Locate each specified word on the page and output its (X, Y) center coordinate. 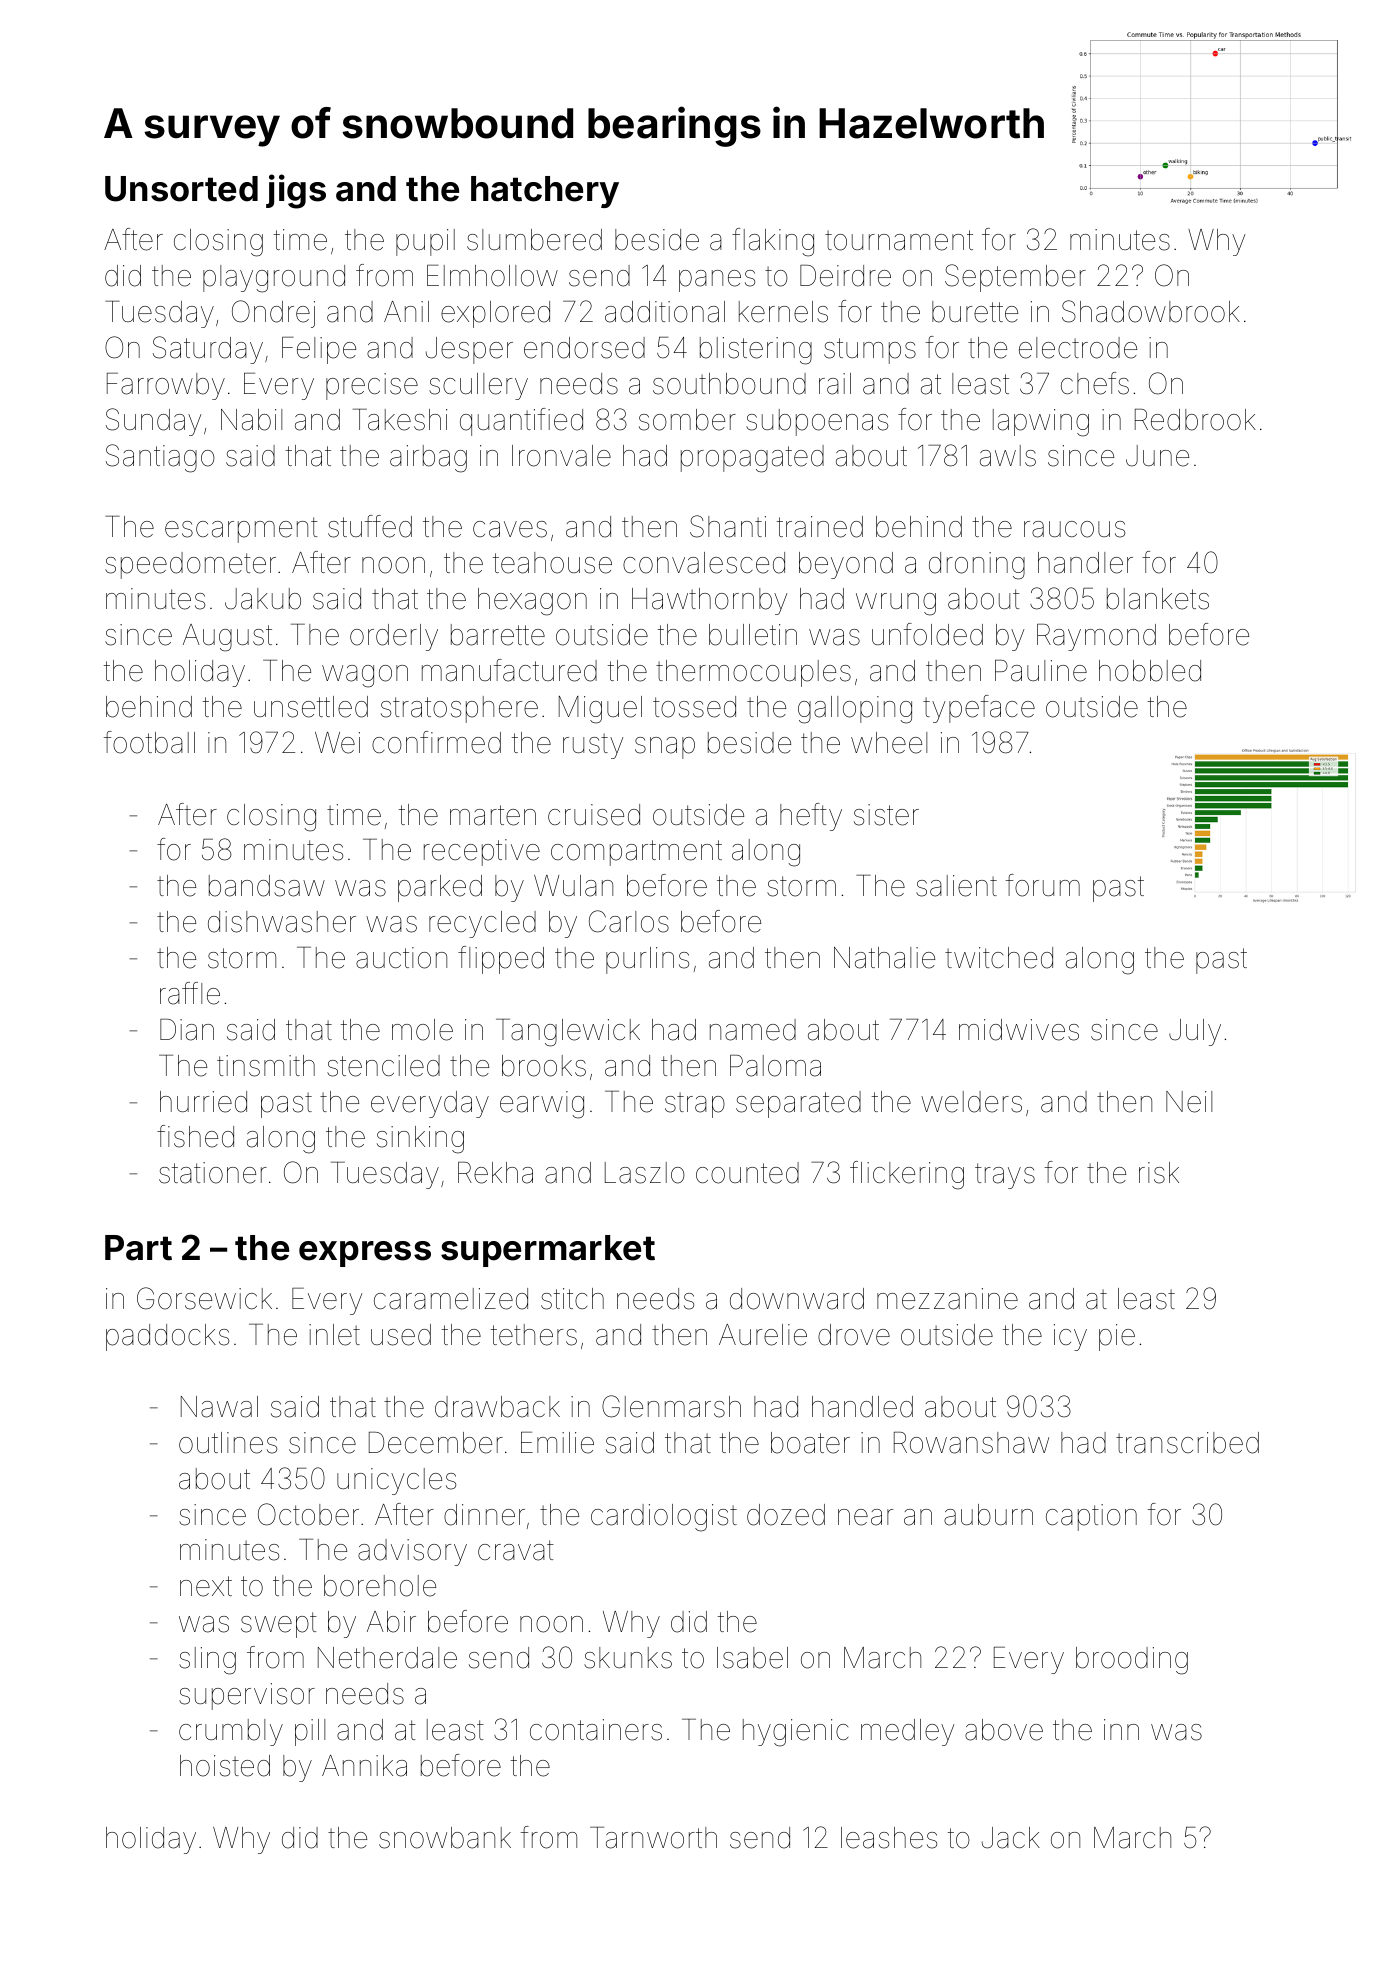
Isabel (752, 1658)
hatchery (545, 192)
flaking (773, 242)
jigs (296, 191)
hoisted (225, 1766)
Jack (1011, 1838)
